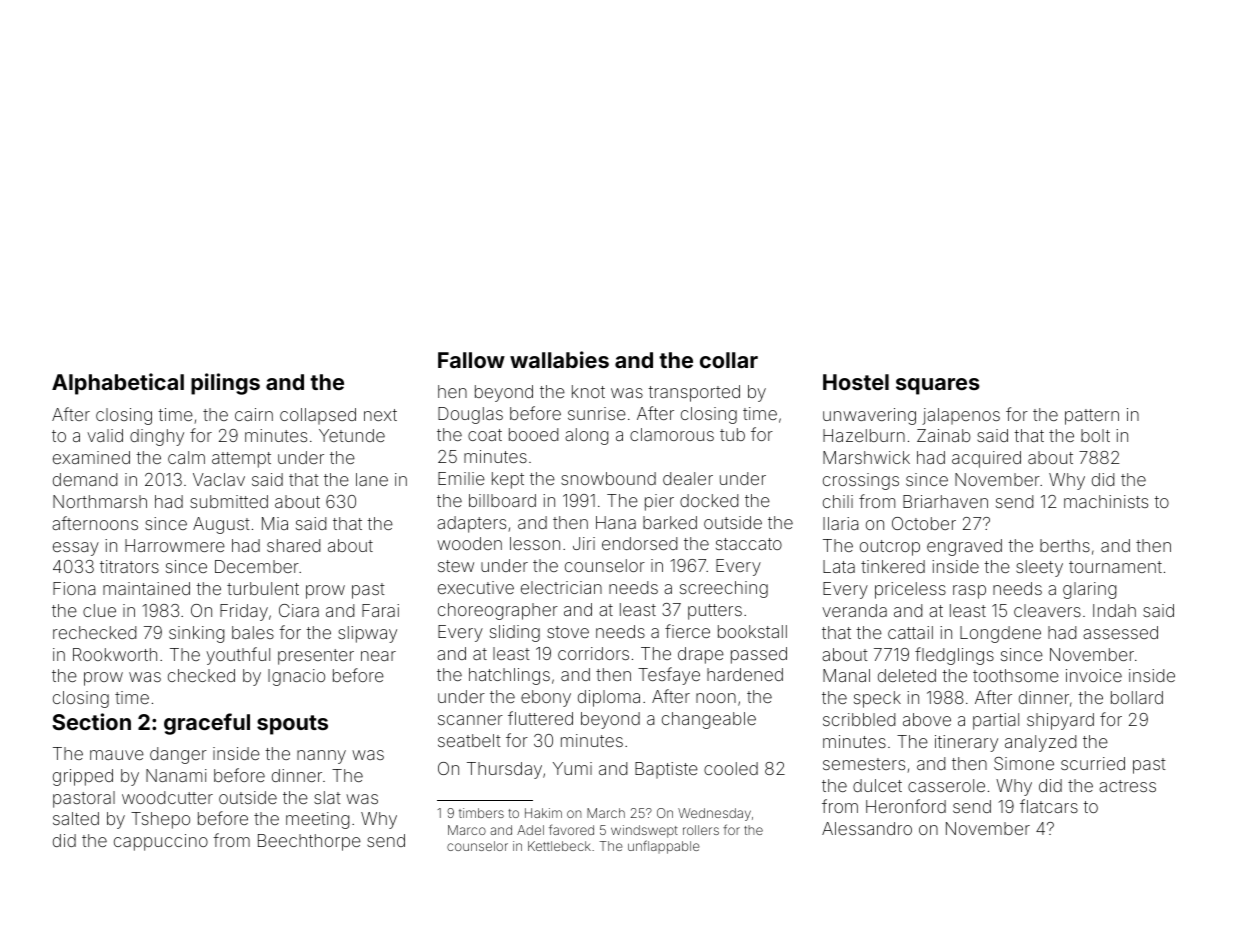  What do you see at coordinates (1016, 675) in the screenshot?
I see `toothsome` at bounding box center [1016, 675].
